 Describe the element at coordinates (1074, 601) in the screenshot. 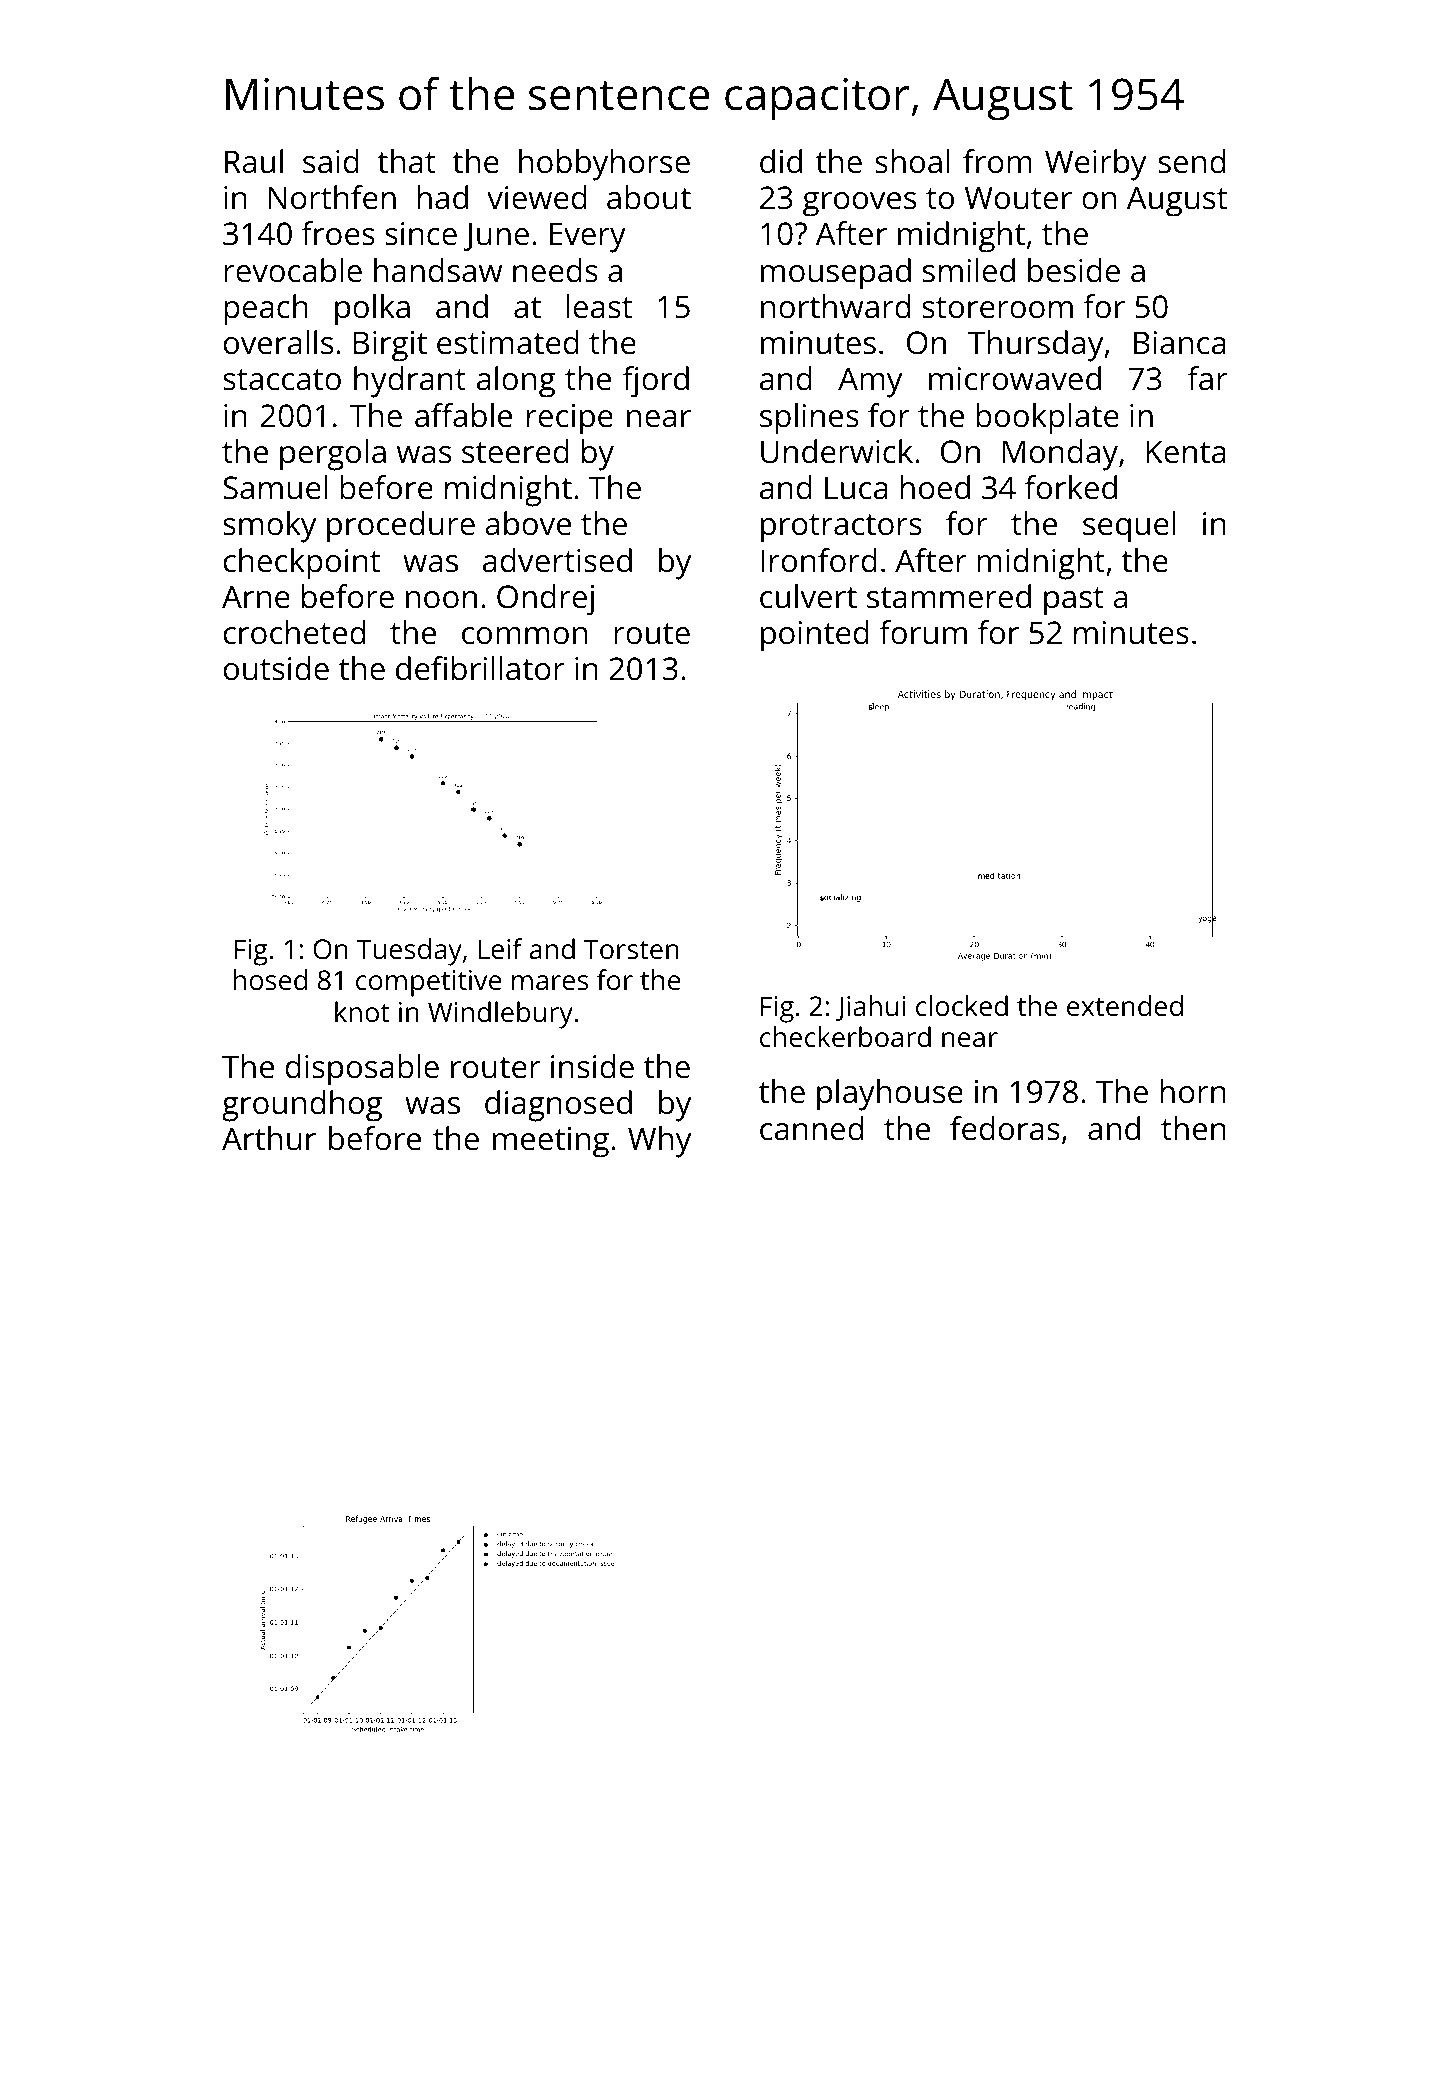

I see `past` at that location.
